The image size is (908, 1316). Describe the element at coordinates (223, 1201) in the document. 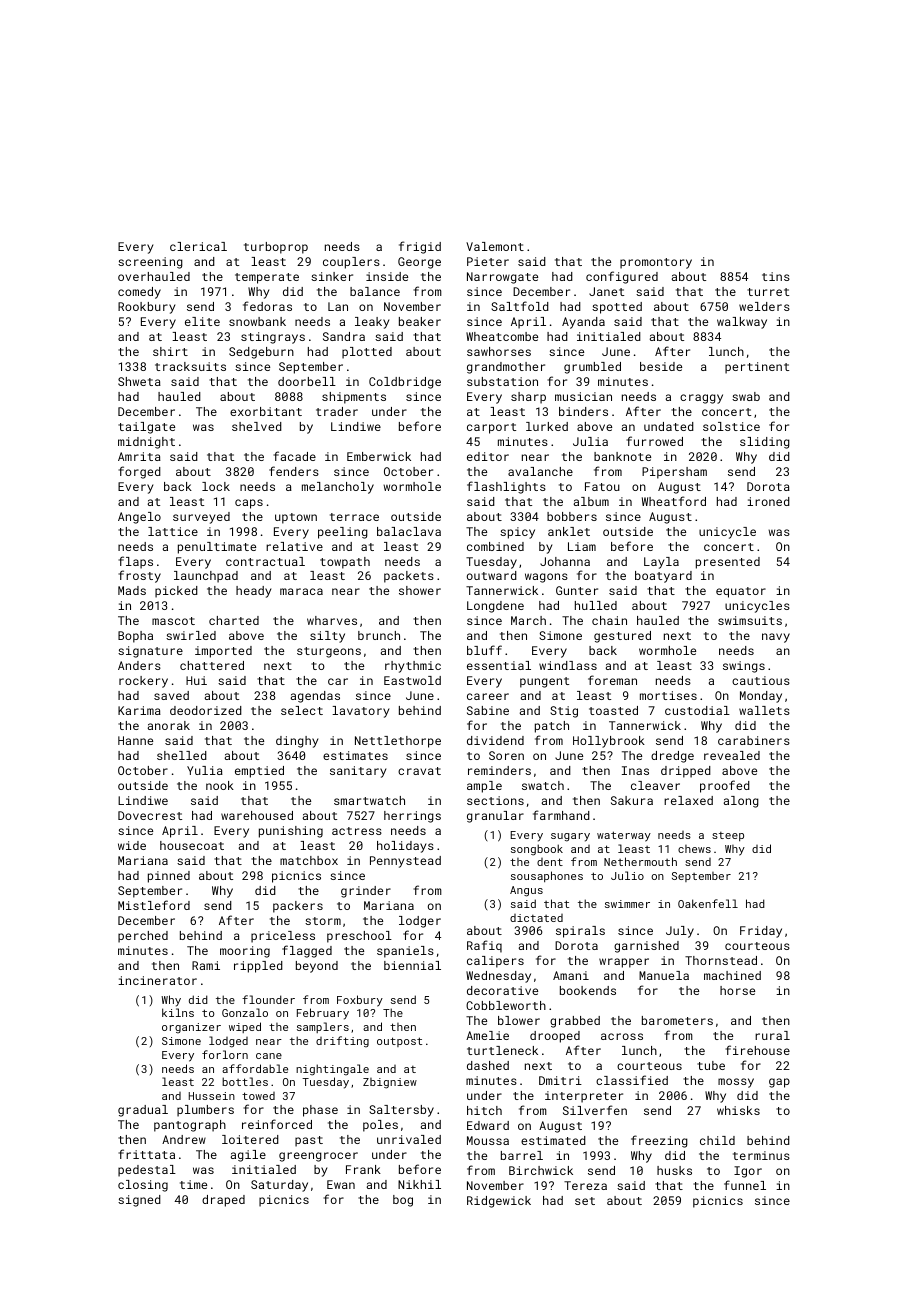

I see `draped` at that location.
